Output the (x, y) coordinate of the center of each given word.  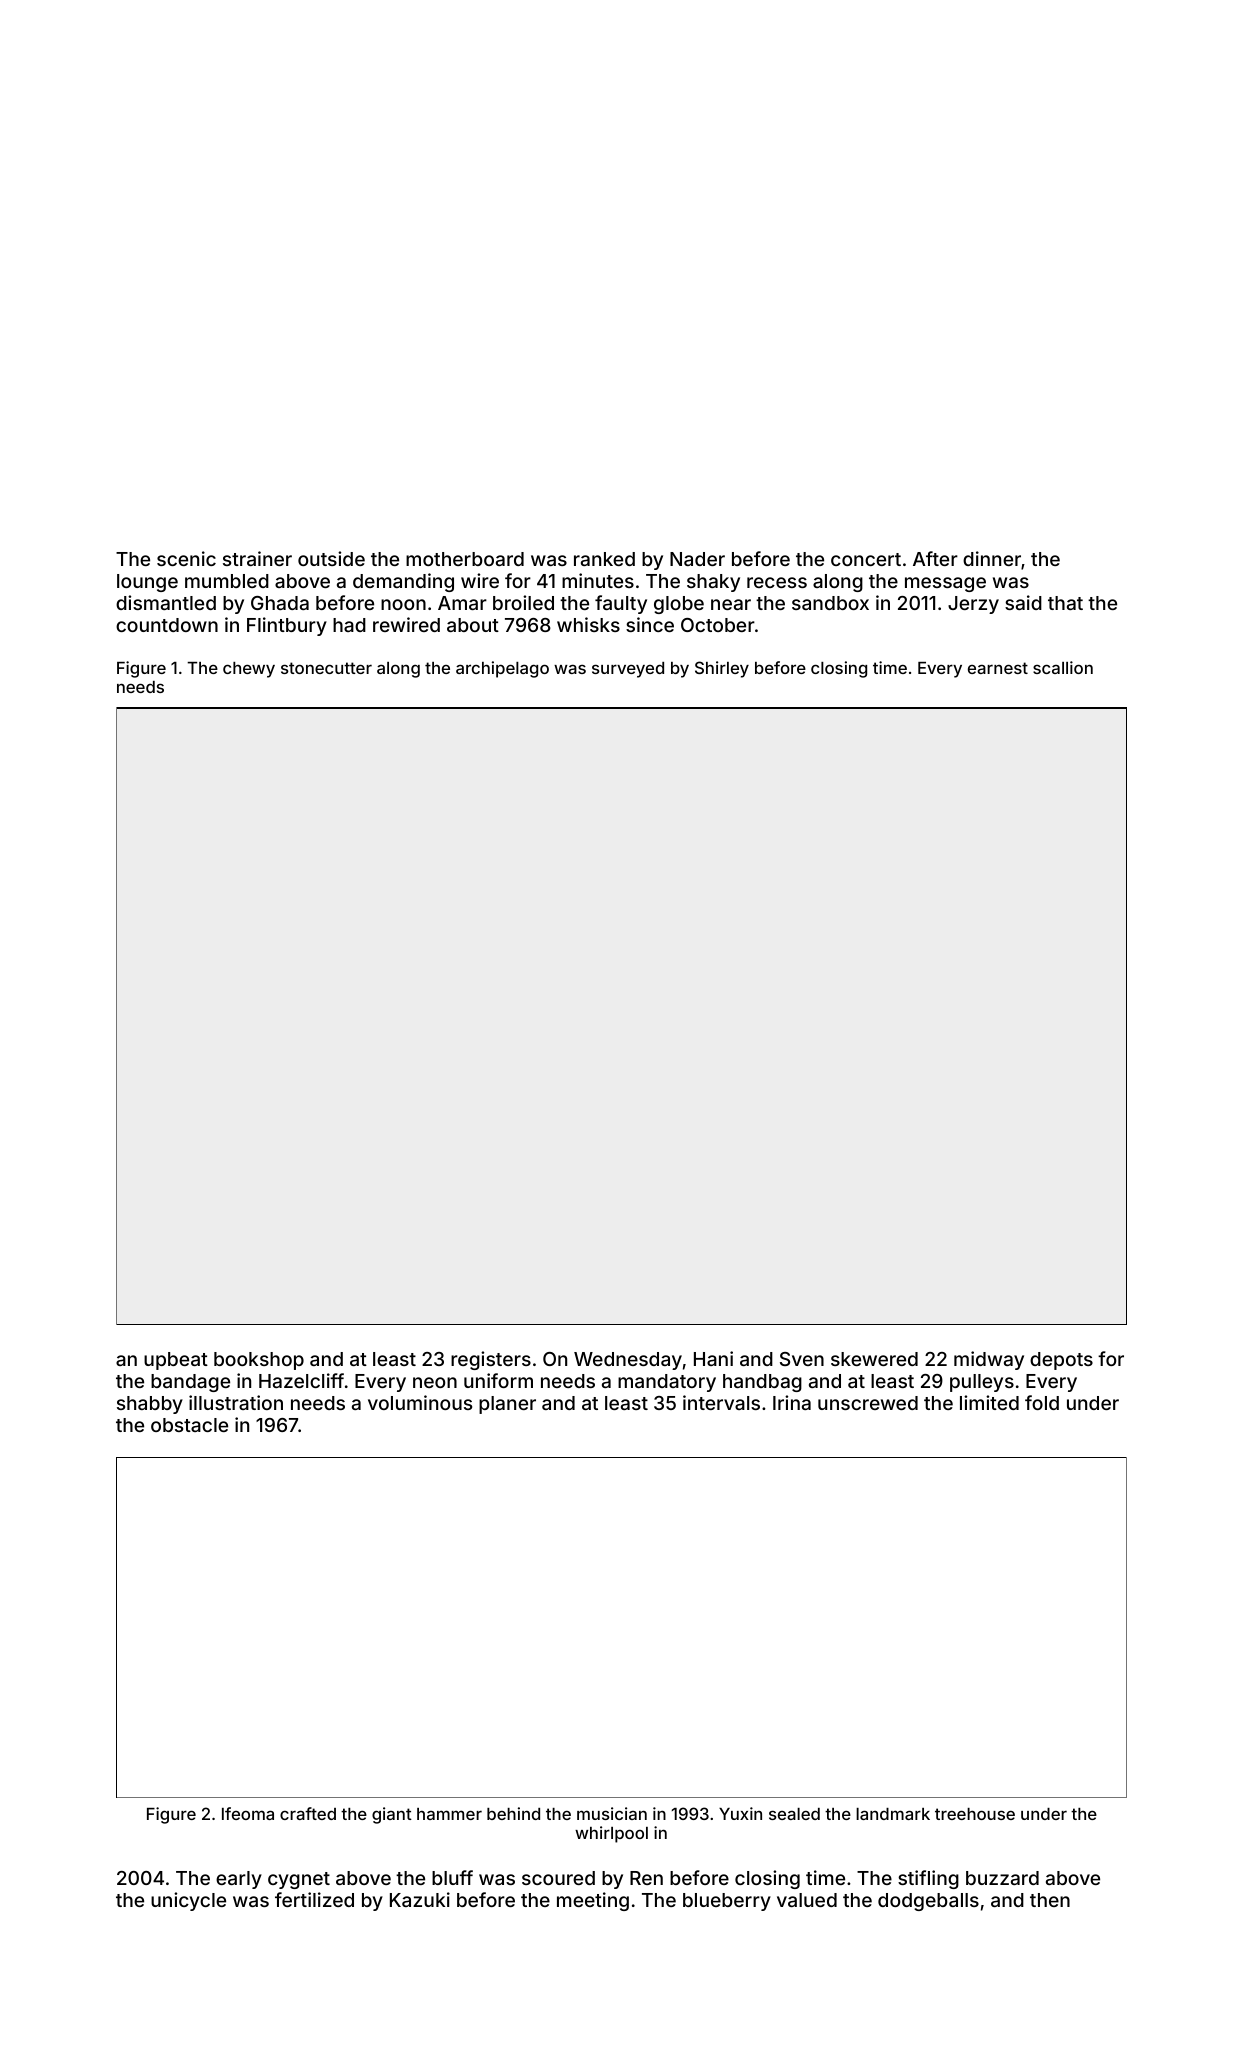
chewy (249, 670)
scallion (1063, 667)
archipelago (502, 669)
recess (777, 582)
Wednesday (628, 1361)
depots (1061, 1361)
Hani (713, 1358)
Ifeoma (248, 1813)
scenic (186, 558)
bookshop (259, 1361)
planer (507, 1405)
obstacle (189, 1425)
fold (1042, 1402)
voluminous (420, 1402)
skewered (874, 1359)
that (1065, 603)
